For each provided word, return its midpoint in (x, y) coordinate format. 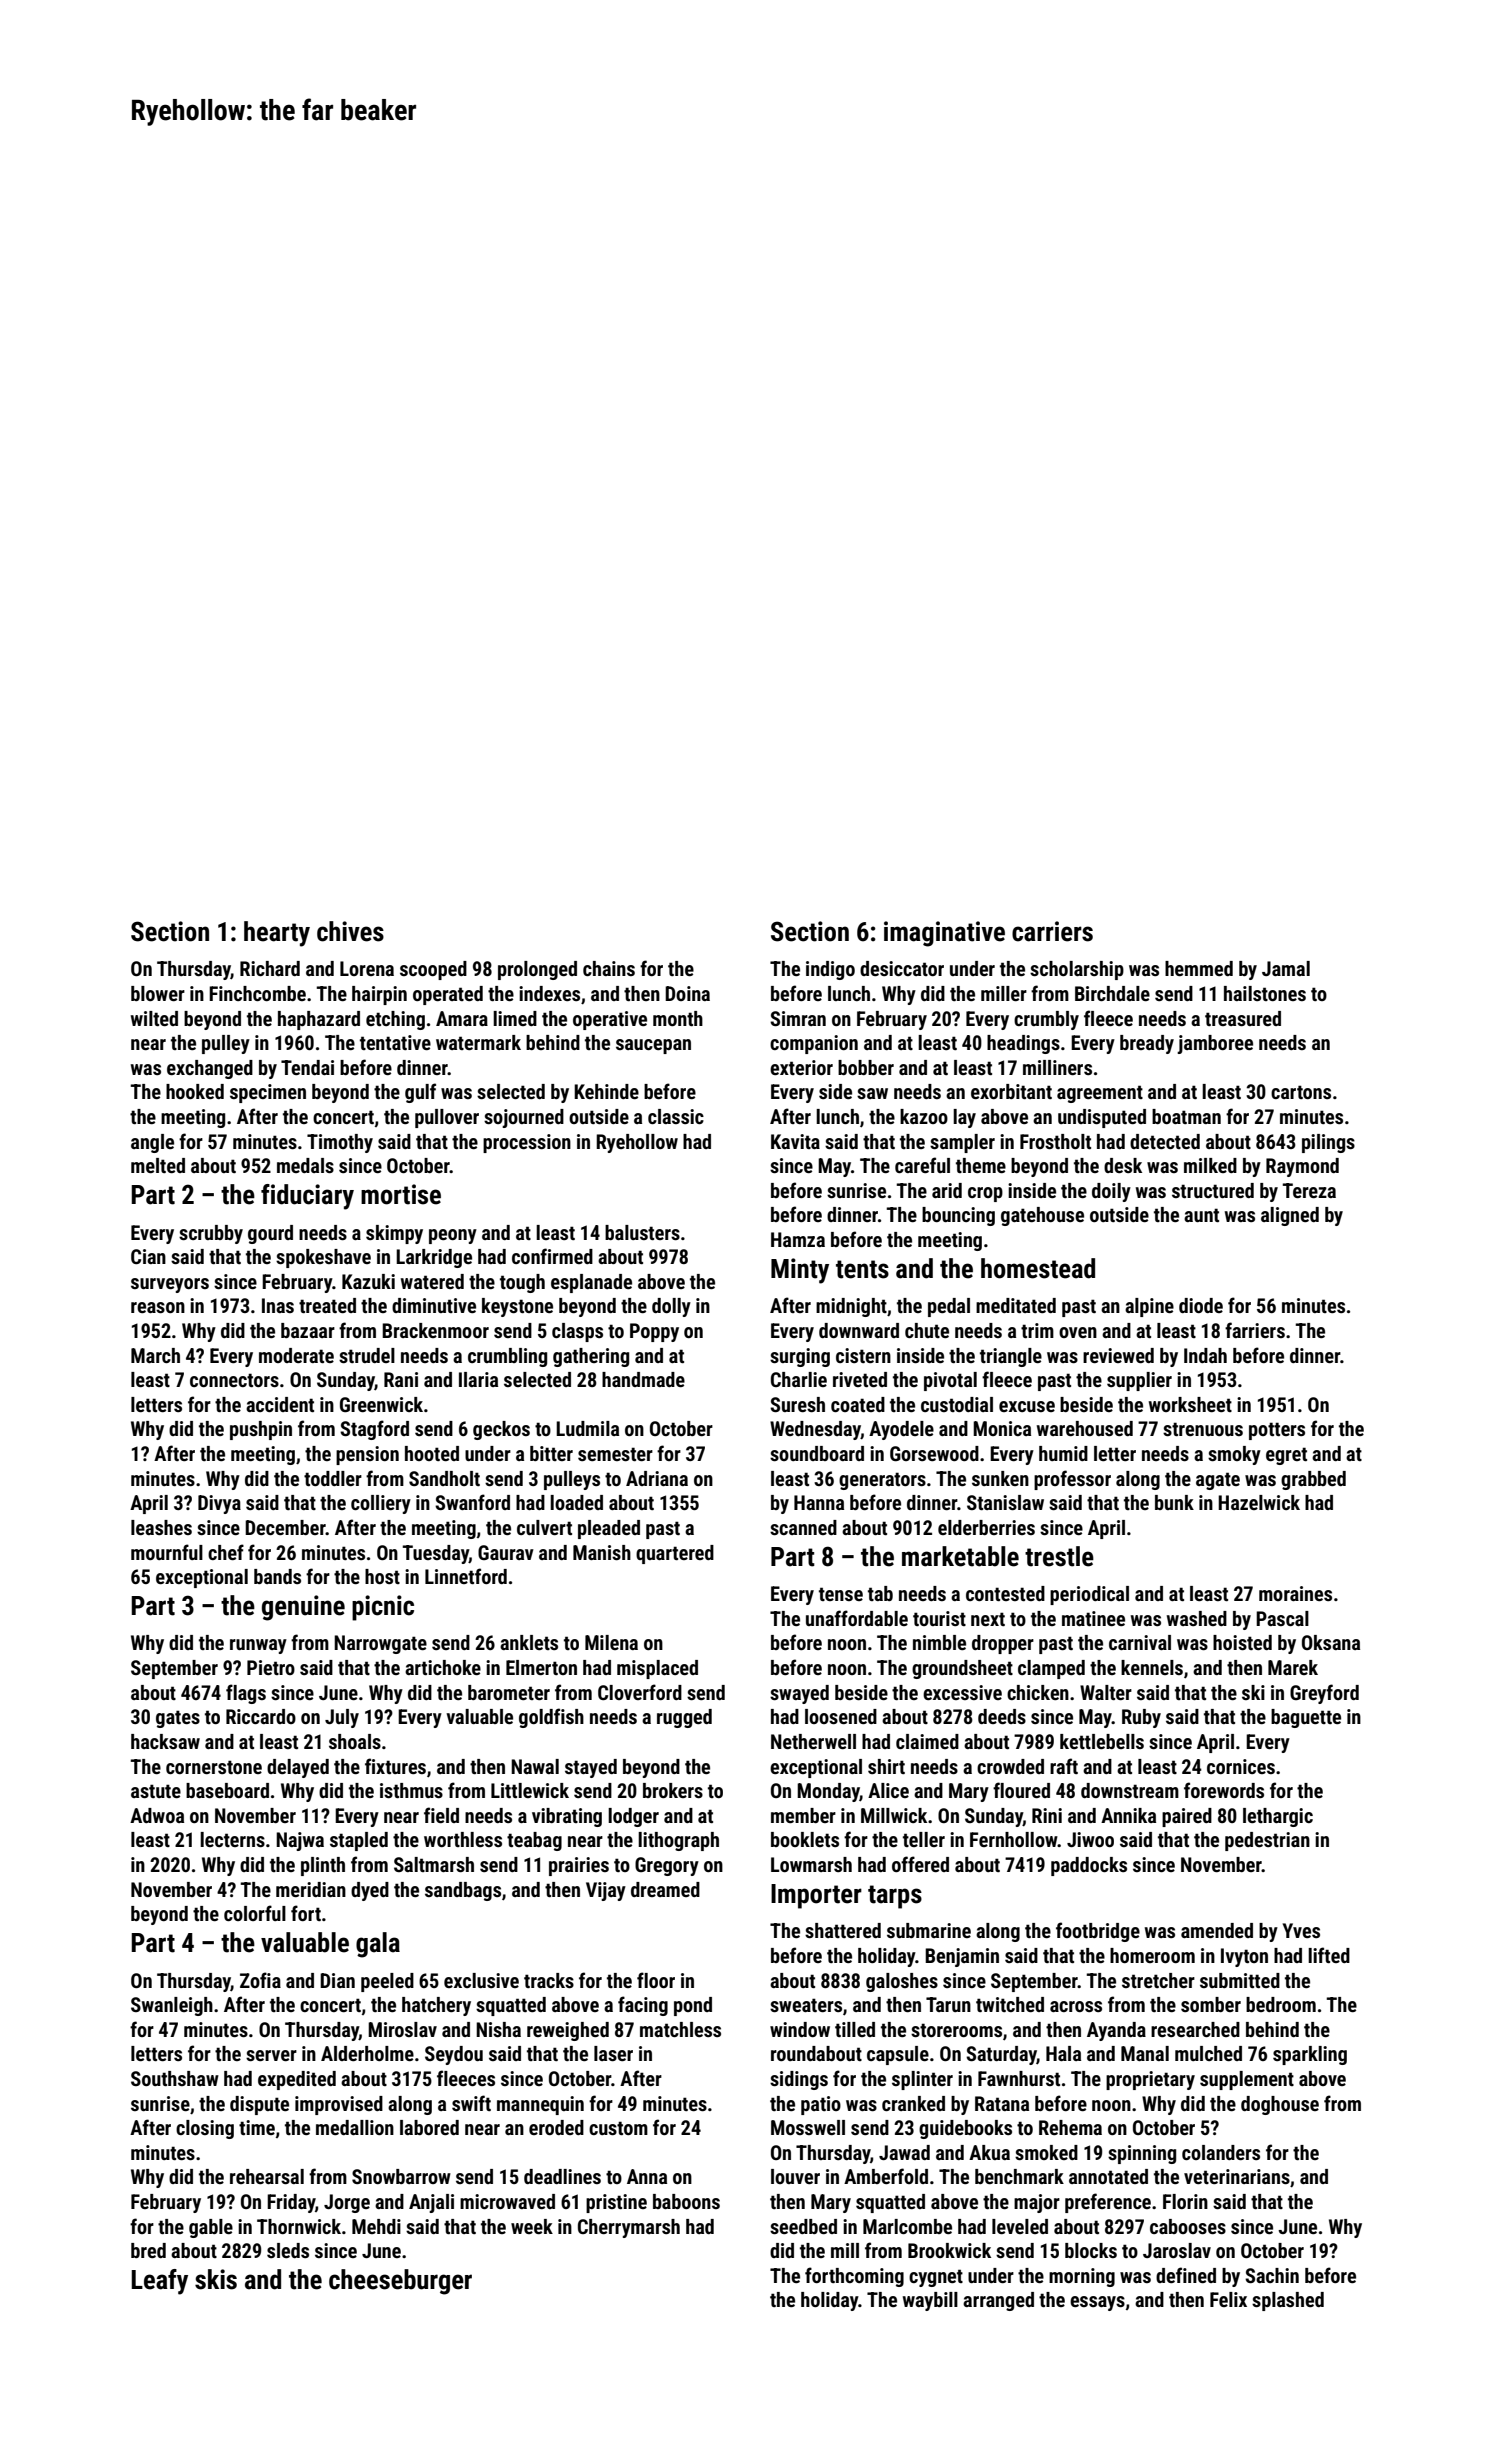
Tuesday (435, 1554)
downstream (1130, 1790)
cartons (1301, 1092)
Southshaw (175, 2078)
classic (676, 1116)
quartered (675, 1554)
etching (395, 1020)
